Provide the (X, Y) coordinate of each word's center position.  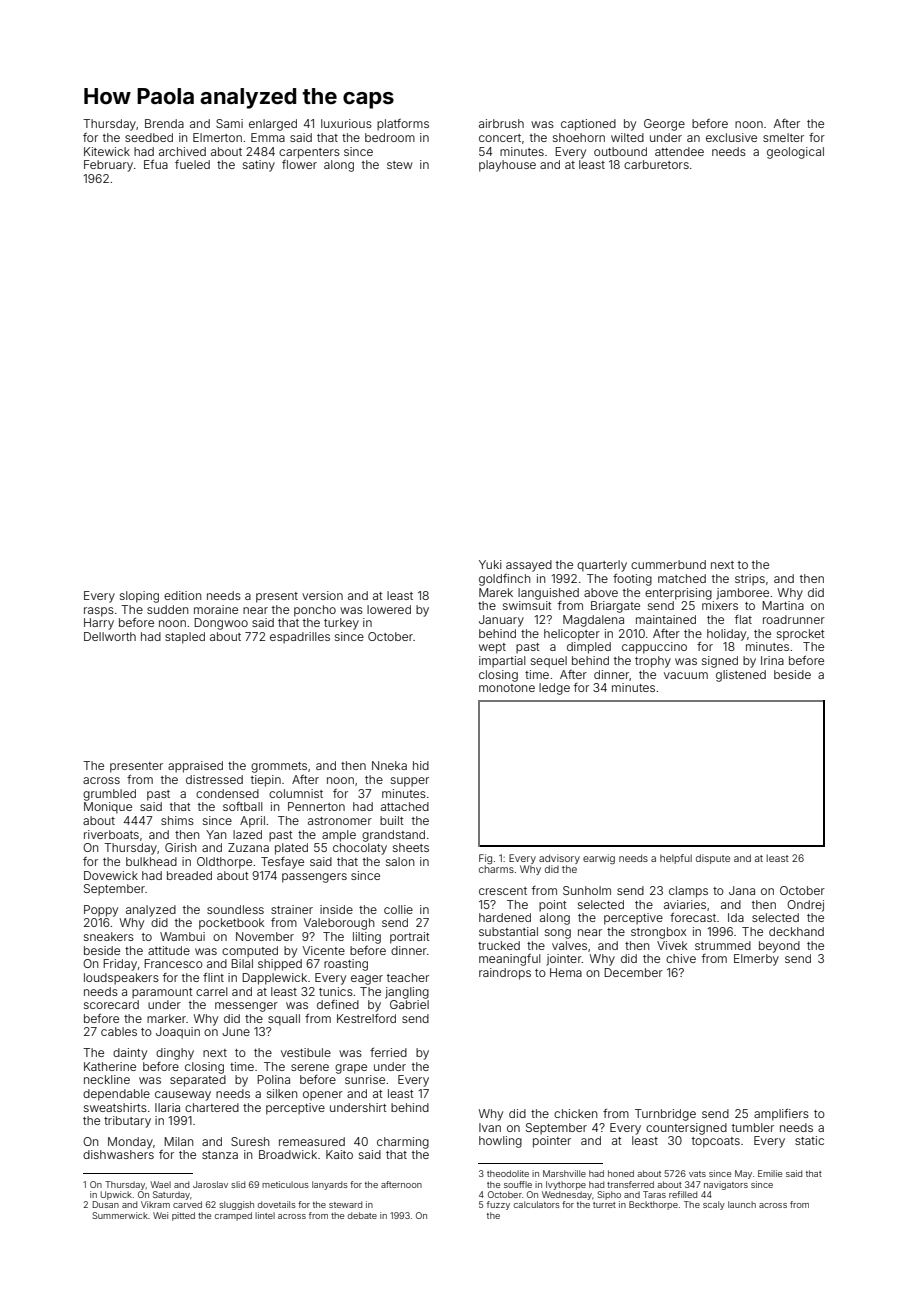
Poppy (101, 911)
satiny (259, 166)
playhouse (507, 166)
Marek (496, 592)
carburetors (656, 164)
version (322, 595)
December (633, 972)
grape (351, 1069)
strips (750, 580)
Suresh (250, 1141)
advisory (559, 859)
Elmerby (756, 960)
